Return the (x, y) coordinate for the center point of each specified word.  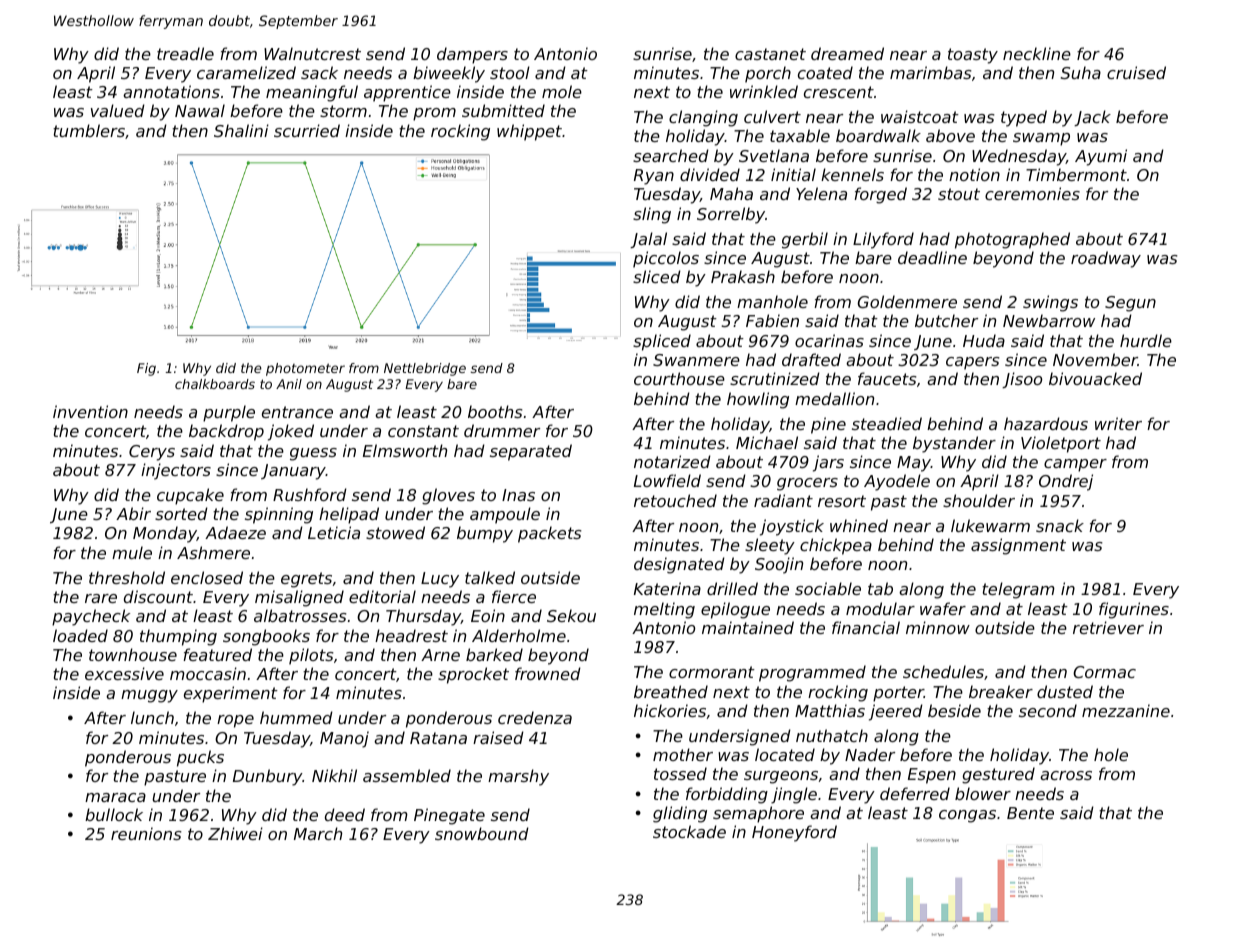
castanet (770, 54)
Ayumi (1101, 157)
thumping (178, 637)
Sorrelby (731, 215)
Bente (1030, 813)
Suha (1081, 72)
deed (345, 814)
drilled (732, 588)
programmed (812, 673)
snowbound (482, 833)
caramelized (246, 72)
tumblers (89, 130)
